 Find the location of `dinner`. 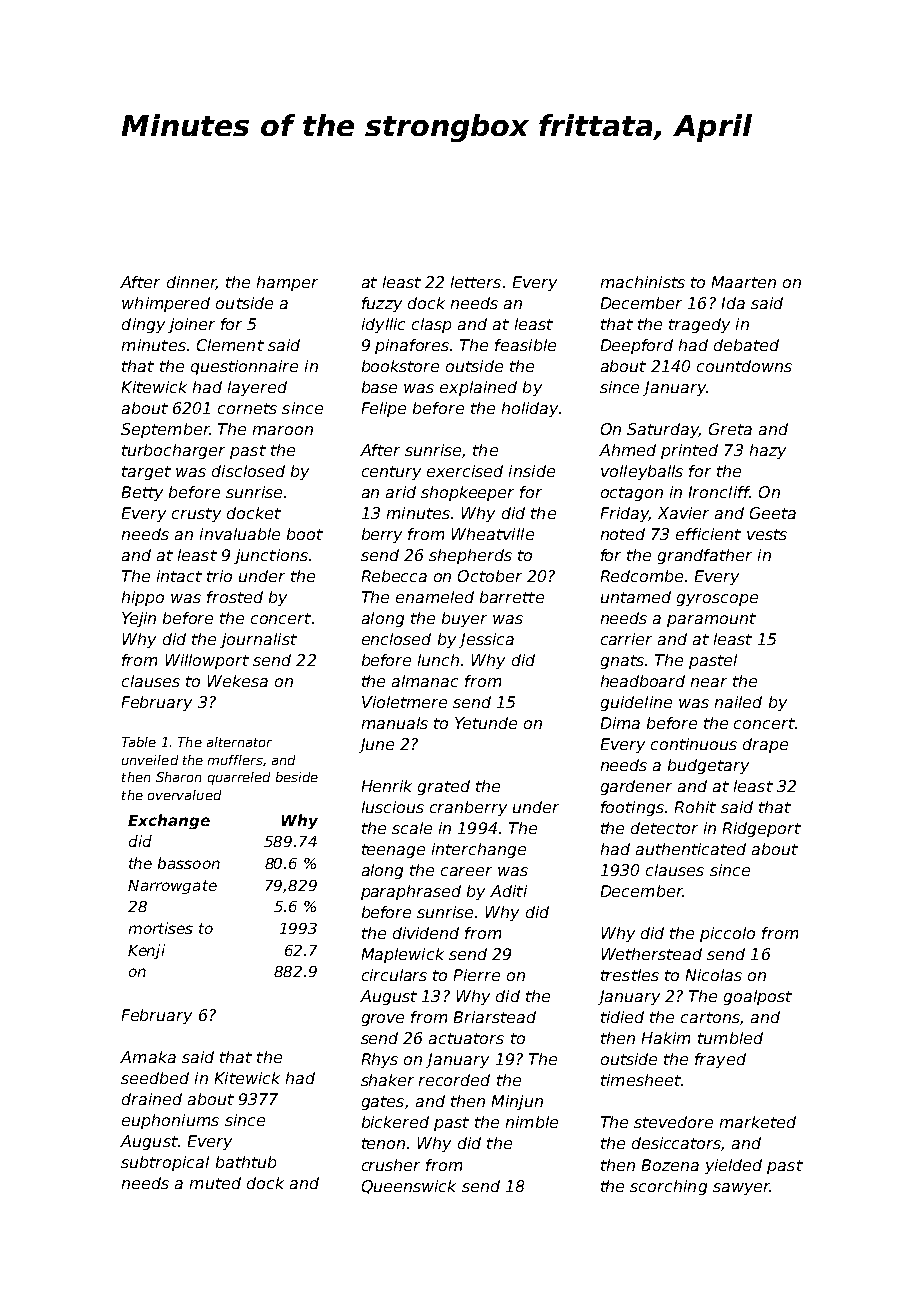

dinner is located at coordinates (191, 283).
